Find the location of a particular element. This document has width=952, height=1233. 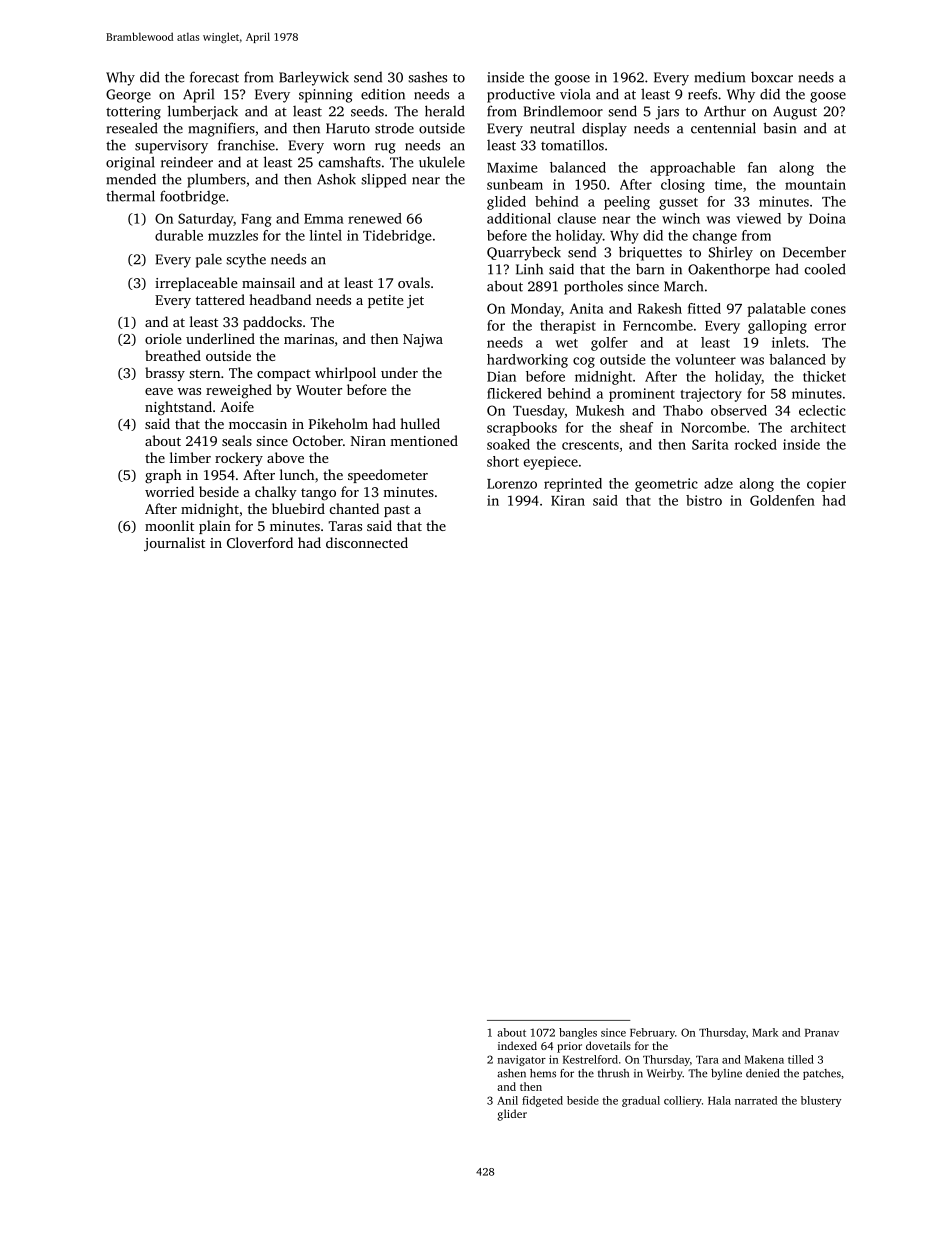

cog is located at coordinates (584, 362).
